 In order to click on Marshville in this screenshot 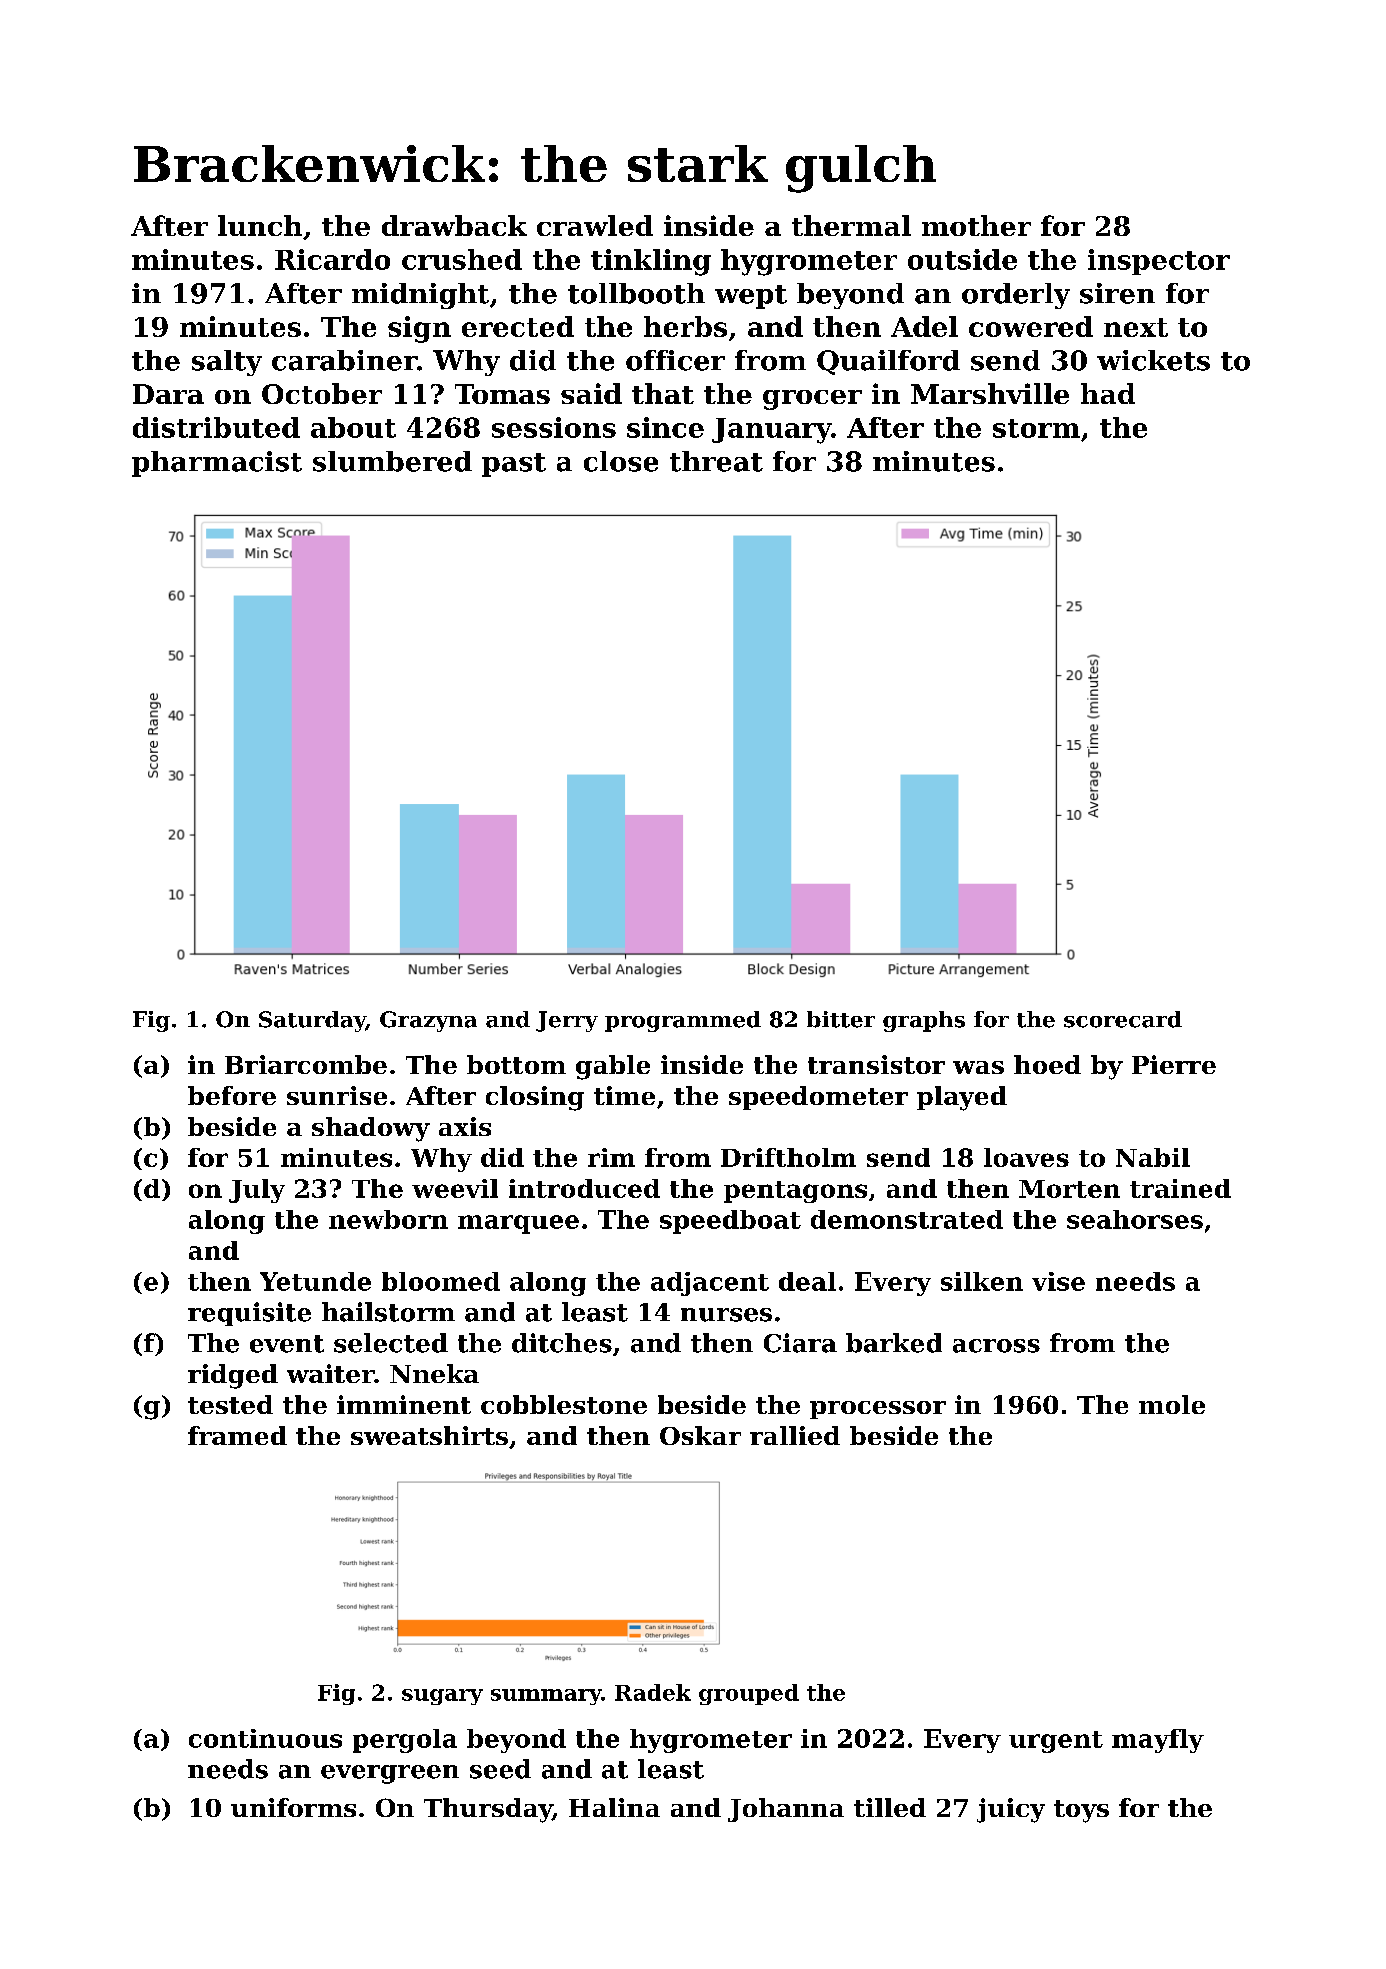, I will do `click(990, 393)`.
